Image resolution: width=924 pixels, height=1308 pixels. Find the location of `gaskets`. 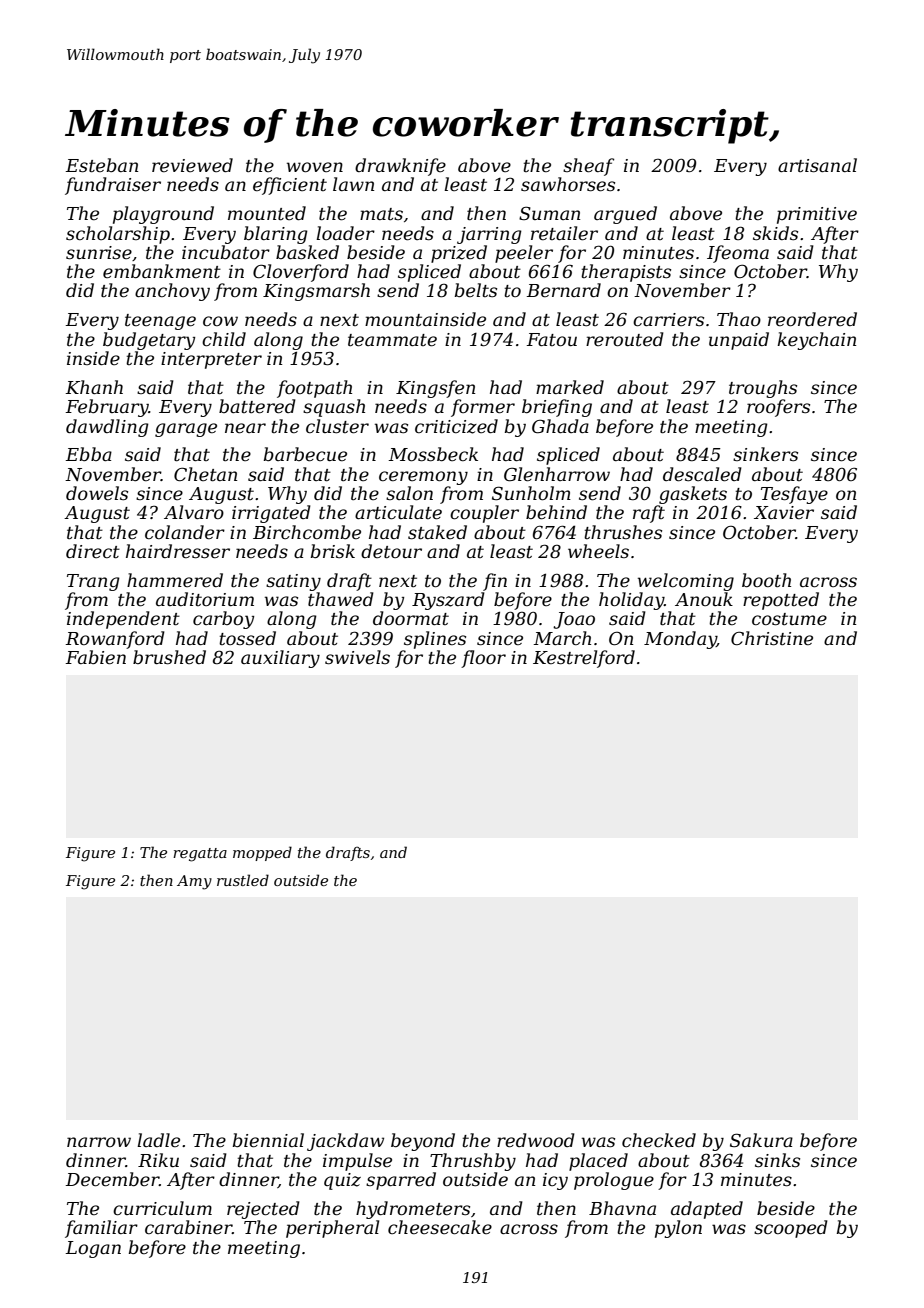

gaskets is located at coordinates (693, 495).
